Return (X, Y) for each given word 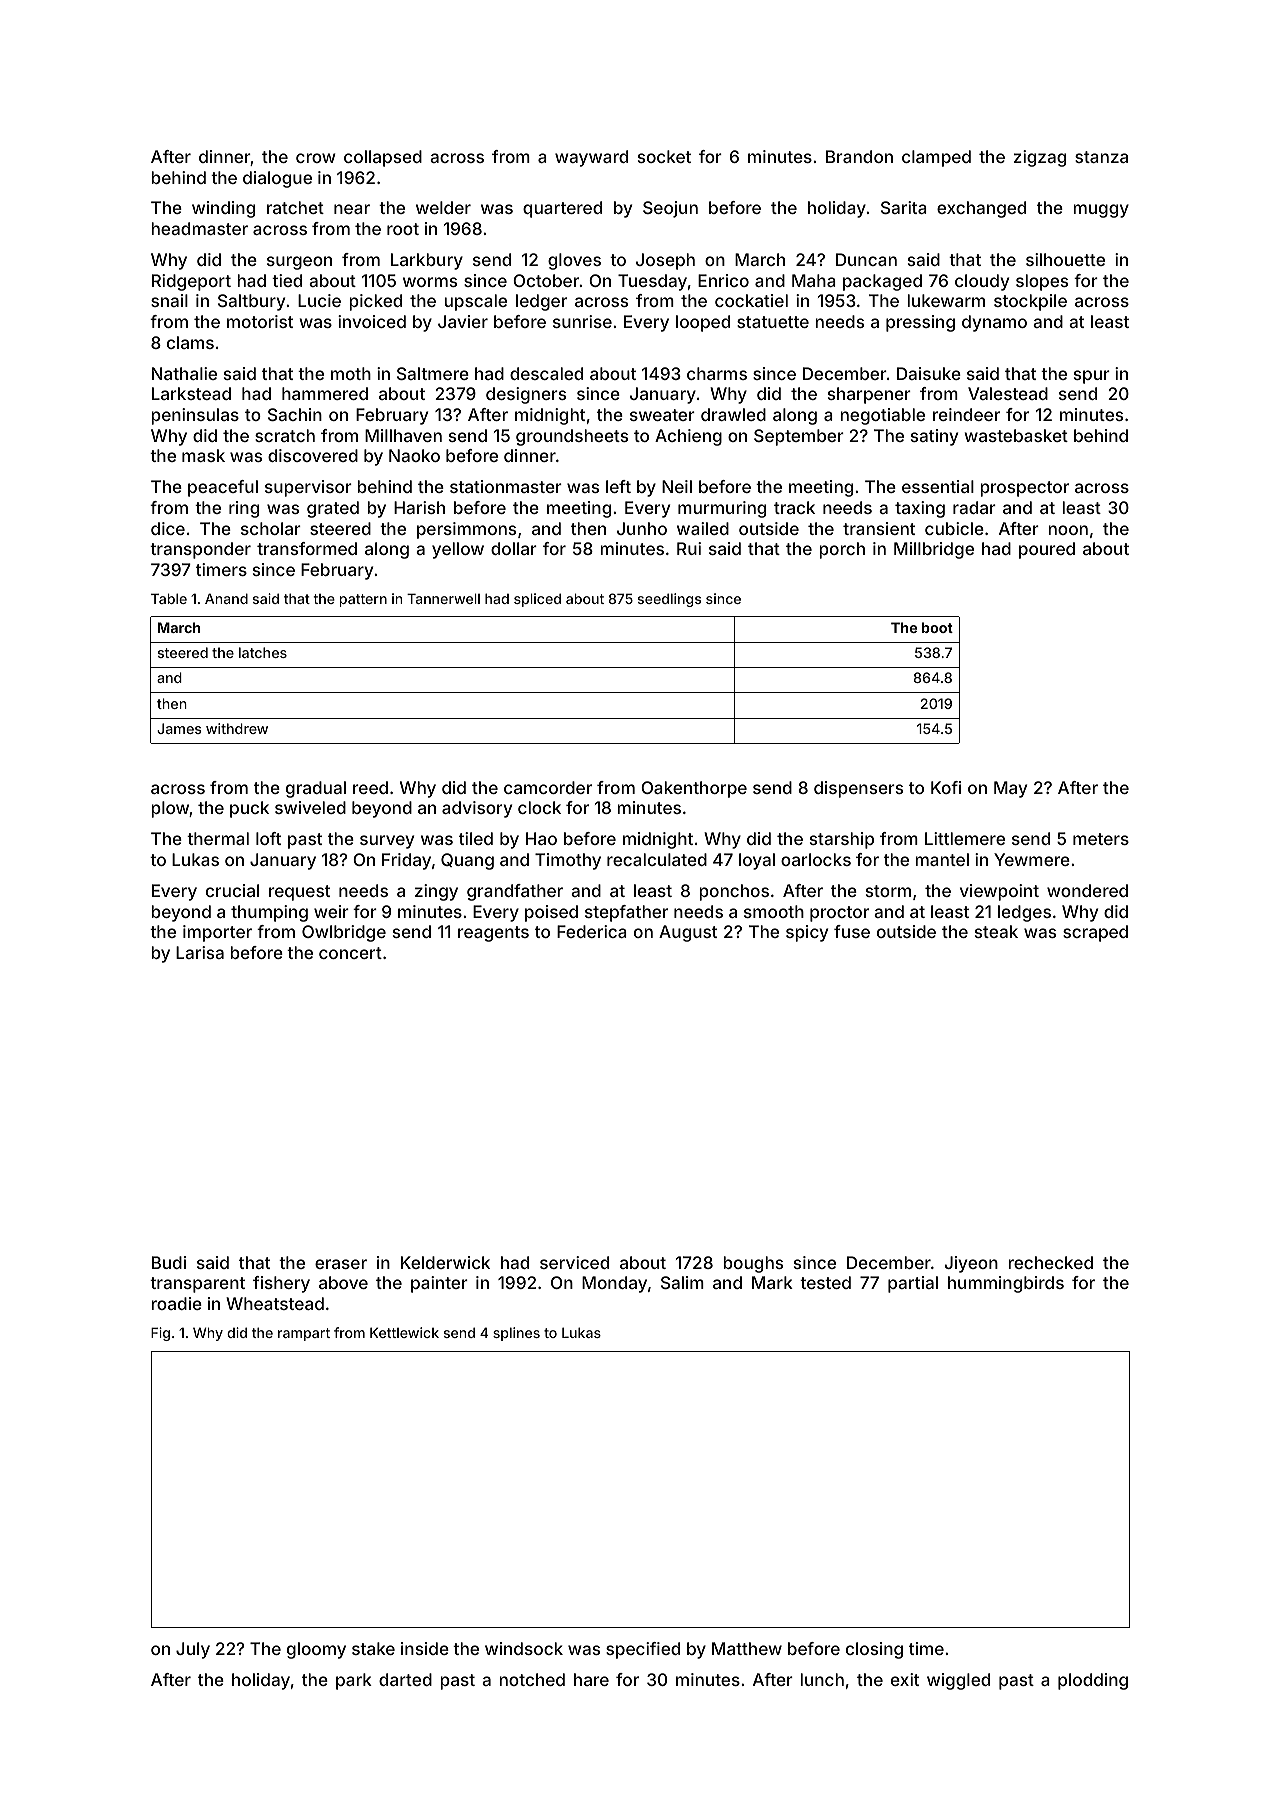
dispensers (858, 789)
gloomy (316, 1650)
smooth (774, 911)
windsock (524, 1648)
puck (249, 809)
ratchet (295, 207)
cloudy (982, 282)
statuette (773, 322)
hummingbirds (1006, 1284)
